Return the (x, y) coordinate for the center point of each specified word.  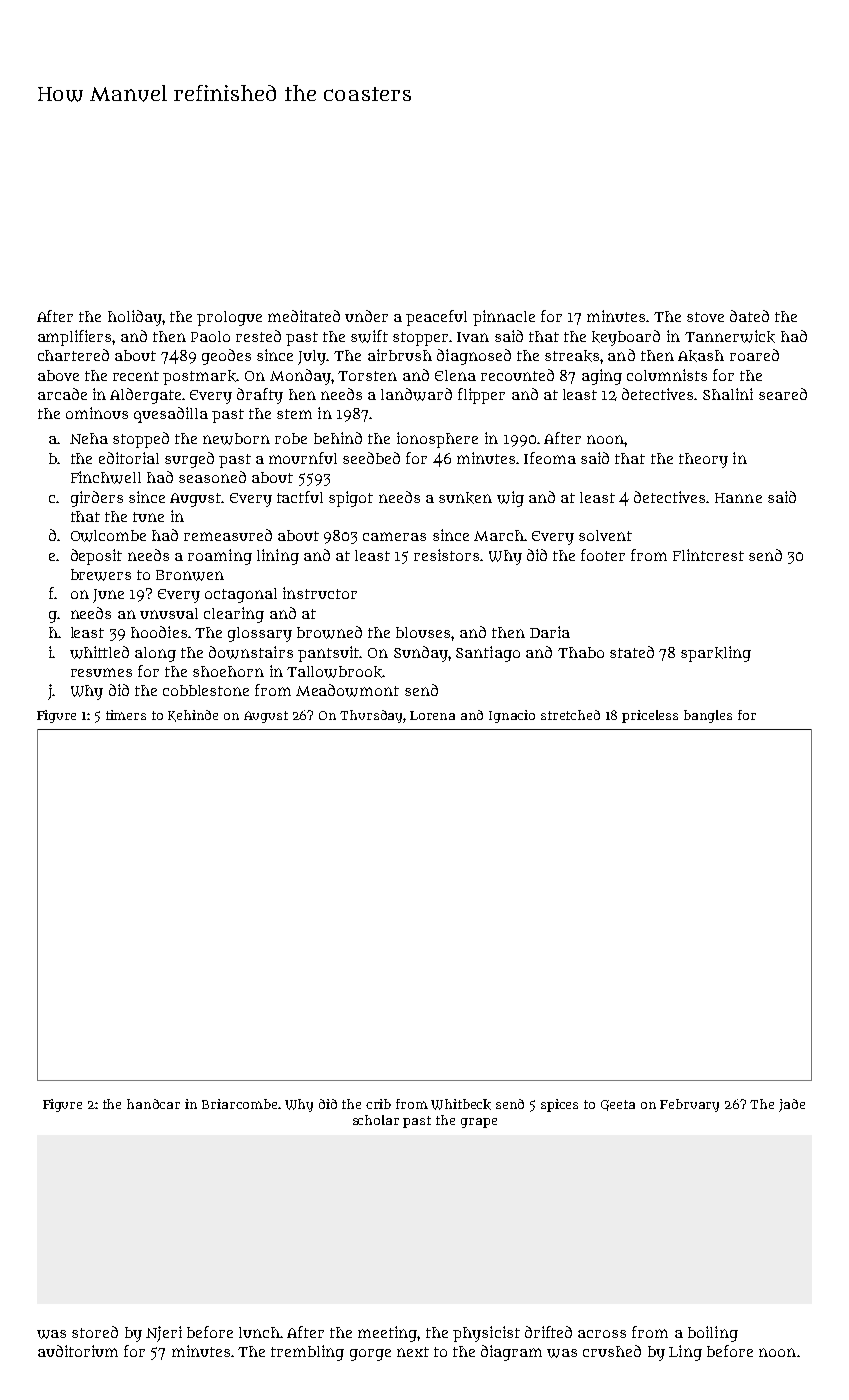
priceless (650, 716)
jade (792, 1105)
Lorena (432, 715)
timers (126, 715)
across (602, 1334)
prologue (229, 318)
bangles (708, 716)
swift (369, 336)
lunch (259, 1332)
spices (559, 1105)
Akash (701, 356)
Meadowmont (347, 690)
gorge (370, 1355)
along (155, 654)
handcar (153, 1104)
